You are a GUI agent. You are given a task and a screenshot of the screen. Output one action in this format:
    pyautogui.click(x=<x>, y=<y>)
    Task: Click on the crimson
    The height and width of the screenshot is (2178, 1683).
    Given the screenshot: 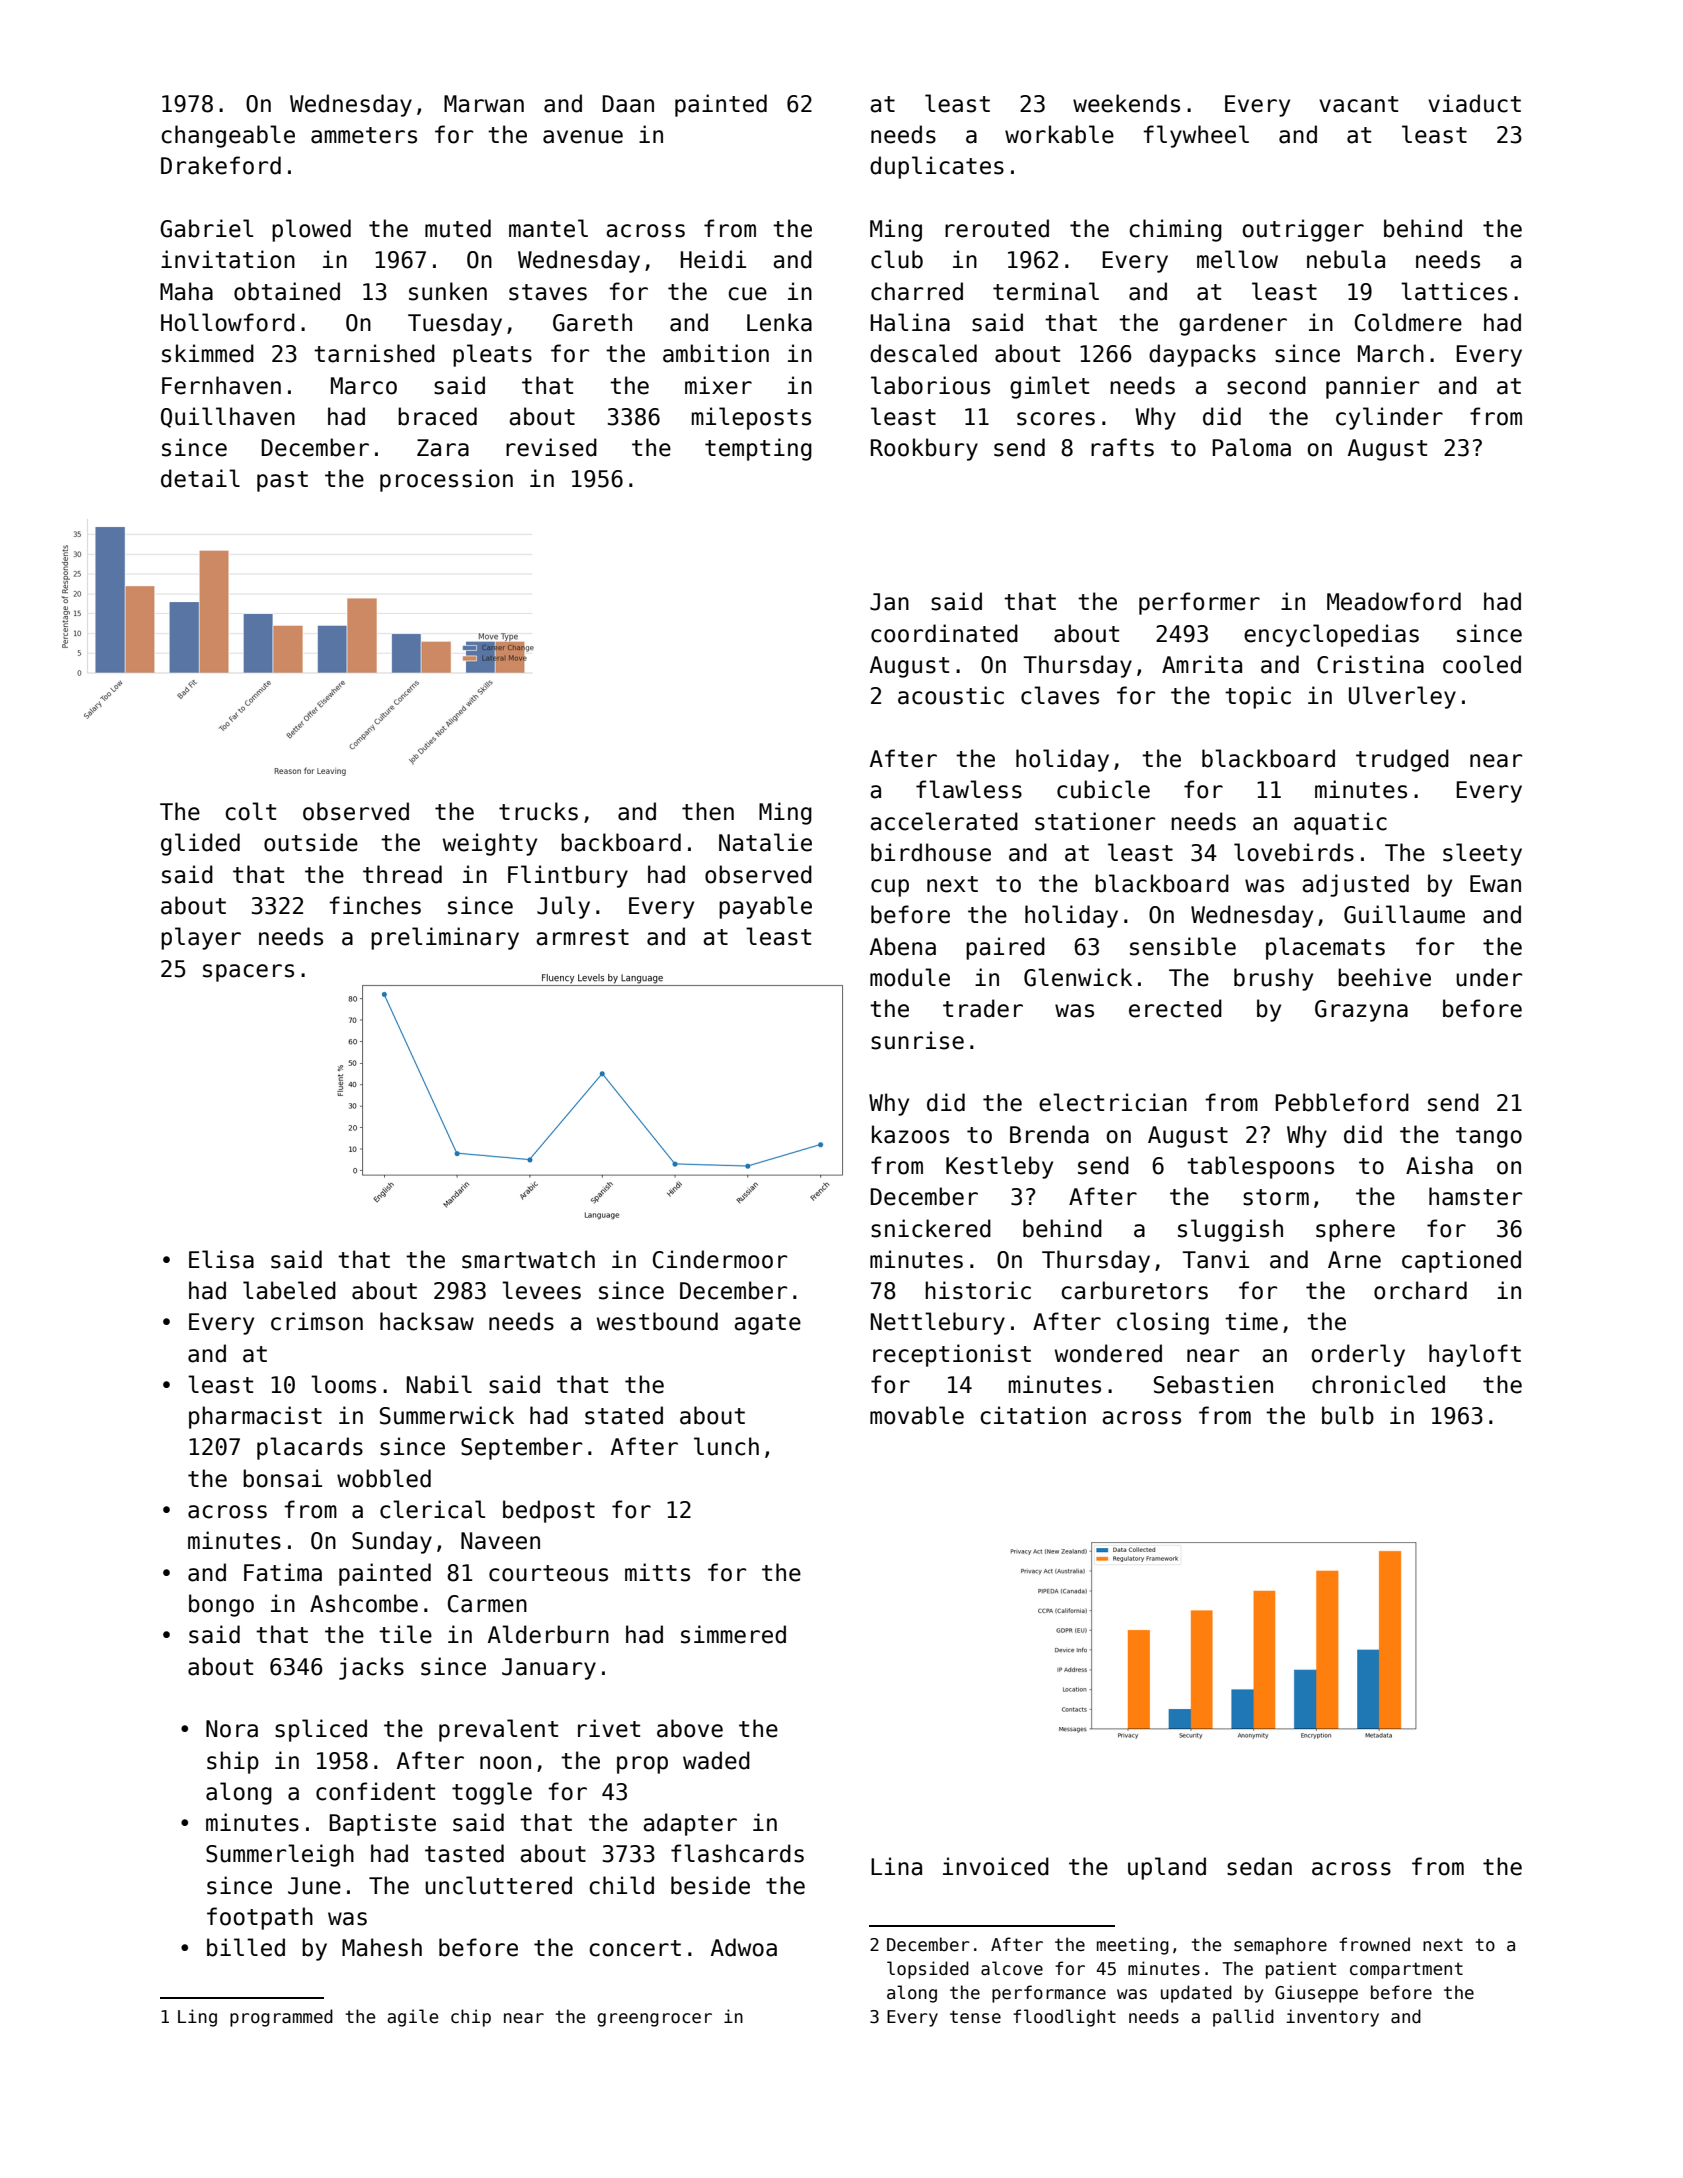 What is the action you would take?
    pyautogui.click(x=317, y=1321)
